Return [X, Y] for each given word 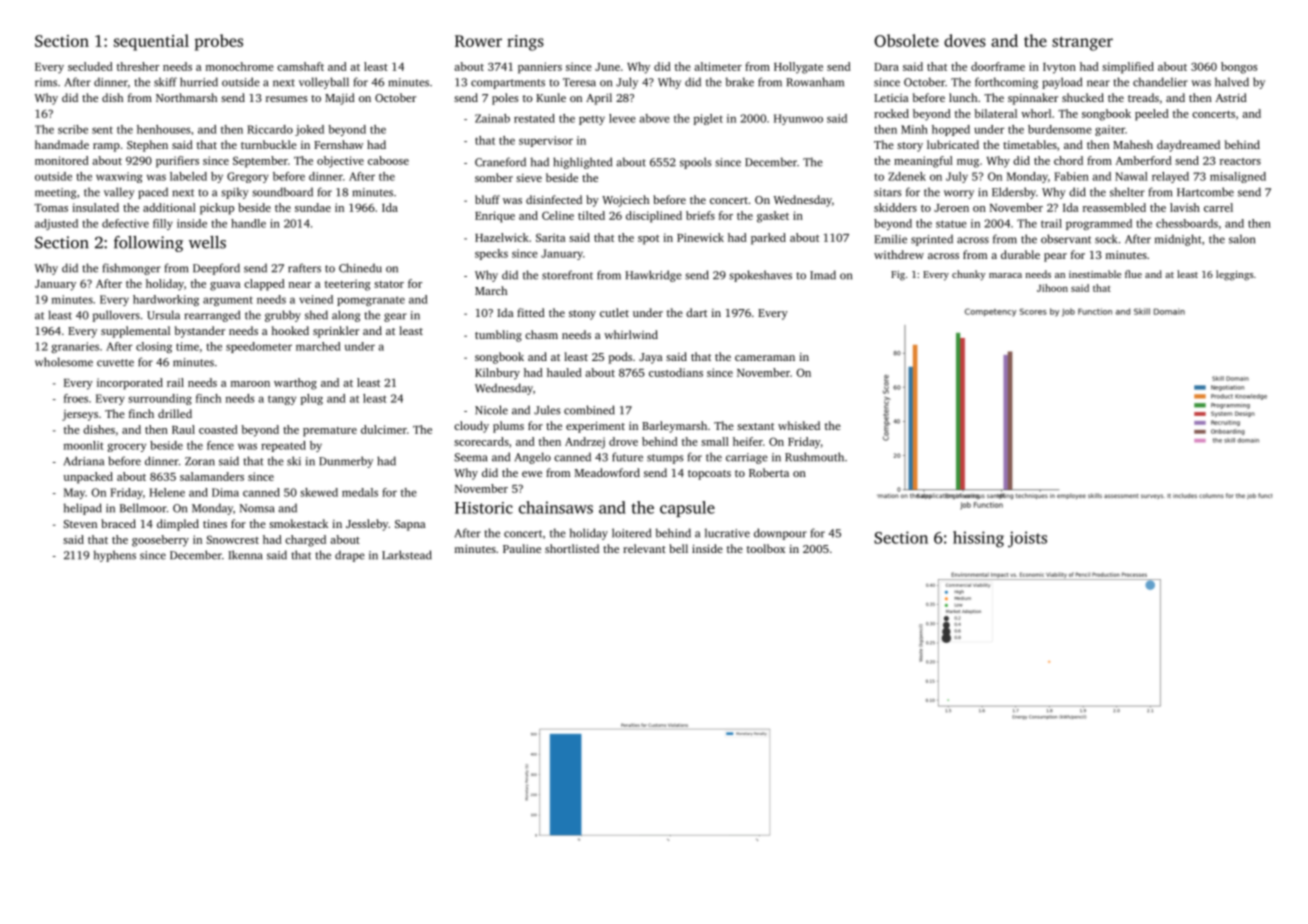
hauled [564, 372]
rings [525, 43]
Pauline [522, 548]
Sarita [551, 237]
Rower [478, 41]
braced [118, 523]
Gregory [248, 177]
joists [1027, 539]
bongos [1239, 68]
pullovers [116, 316]
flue [1133, 274]
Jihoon [1052, 288]
